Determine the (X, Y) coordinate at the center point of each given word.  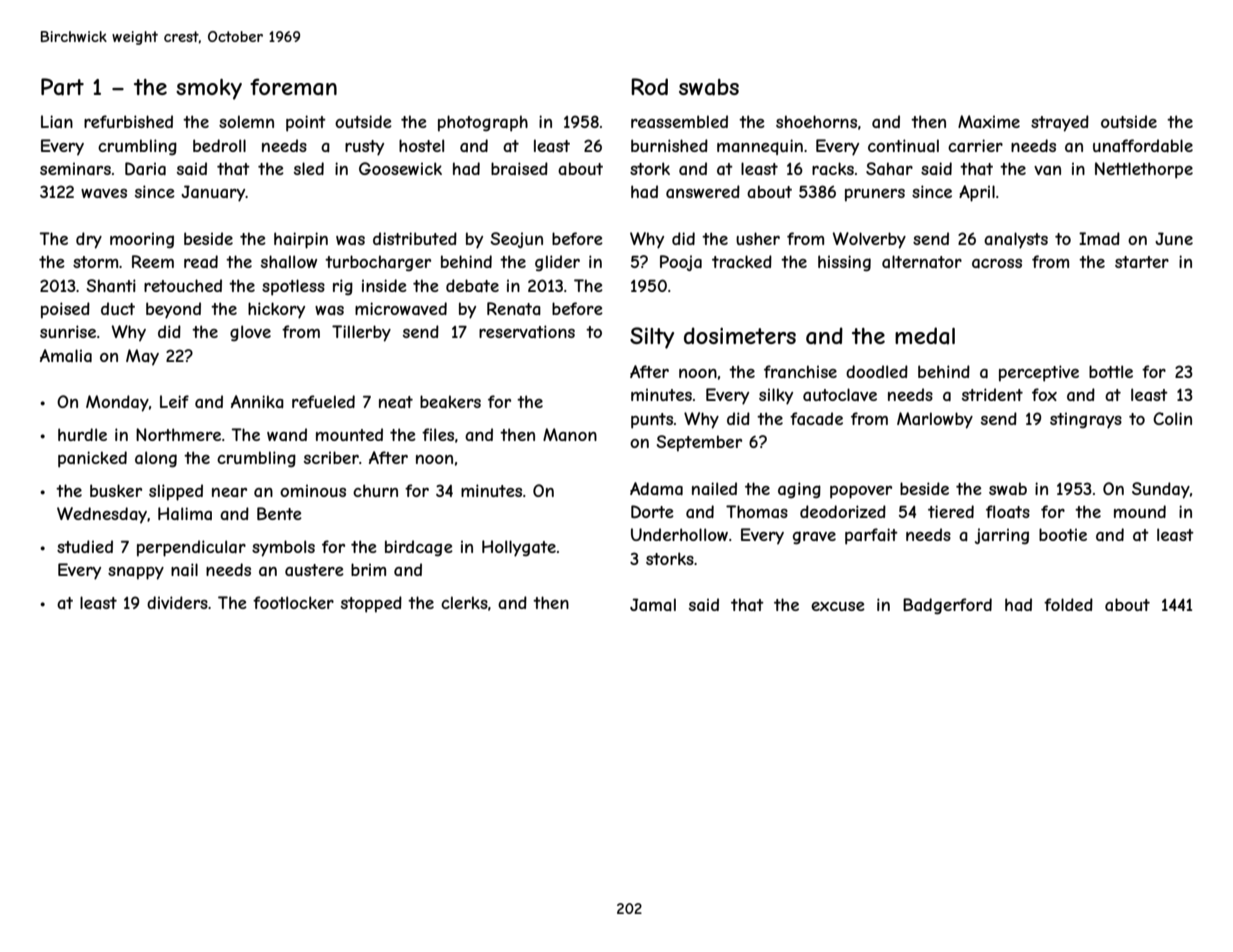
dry (89, 240)
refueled (323, 401)
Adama (656, 488)
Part (62, 87)
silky (776, 396)
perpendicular (191, 548)
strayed (1060, 123)
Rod (649, 86)
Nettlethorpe (1144, 170)
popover (861, 492)
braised (519, 168)
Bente (279, 513)
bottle (1111, 371)
